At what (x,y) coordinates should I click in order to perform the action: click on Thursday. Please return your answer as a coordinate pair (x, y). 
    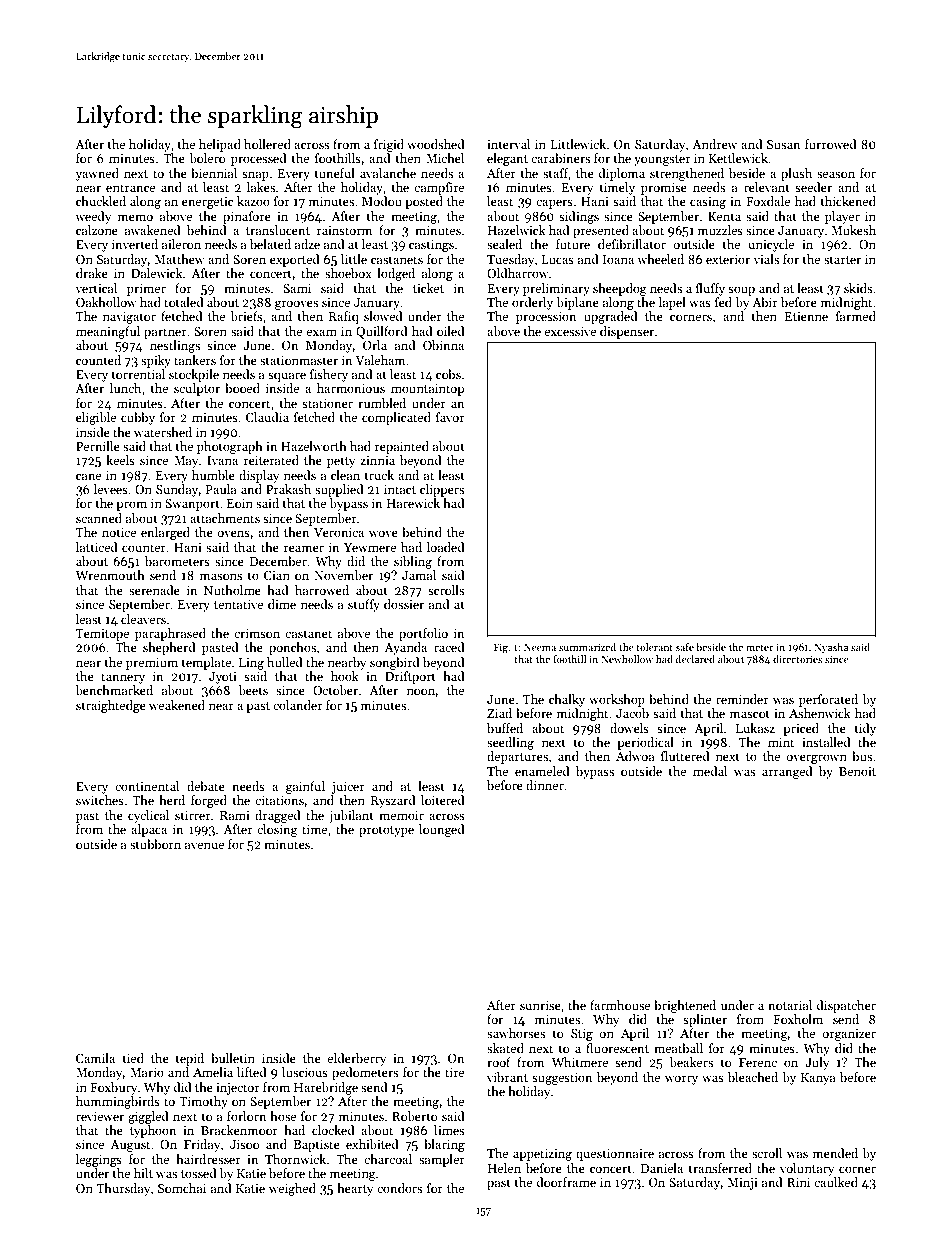
    Looking at the image, I should click on (123, 1189).
